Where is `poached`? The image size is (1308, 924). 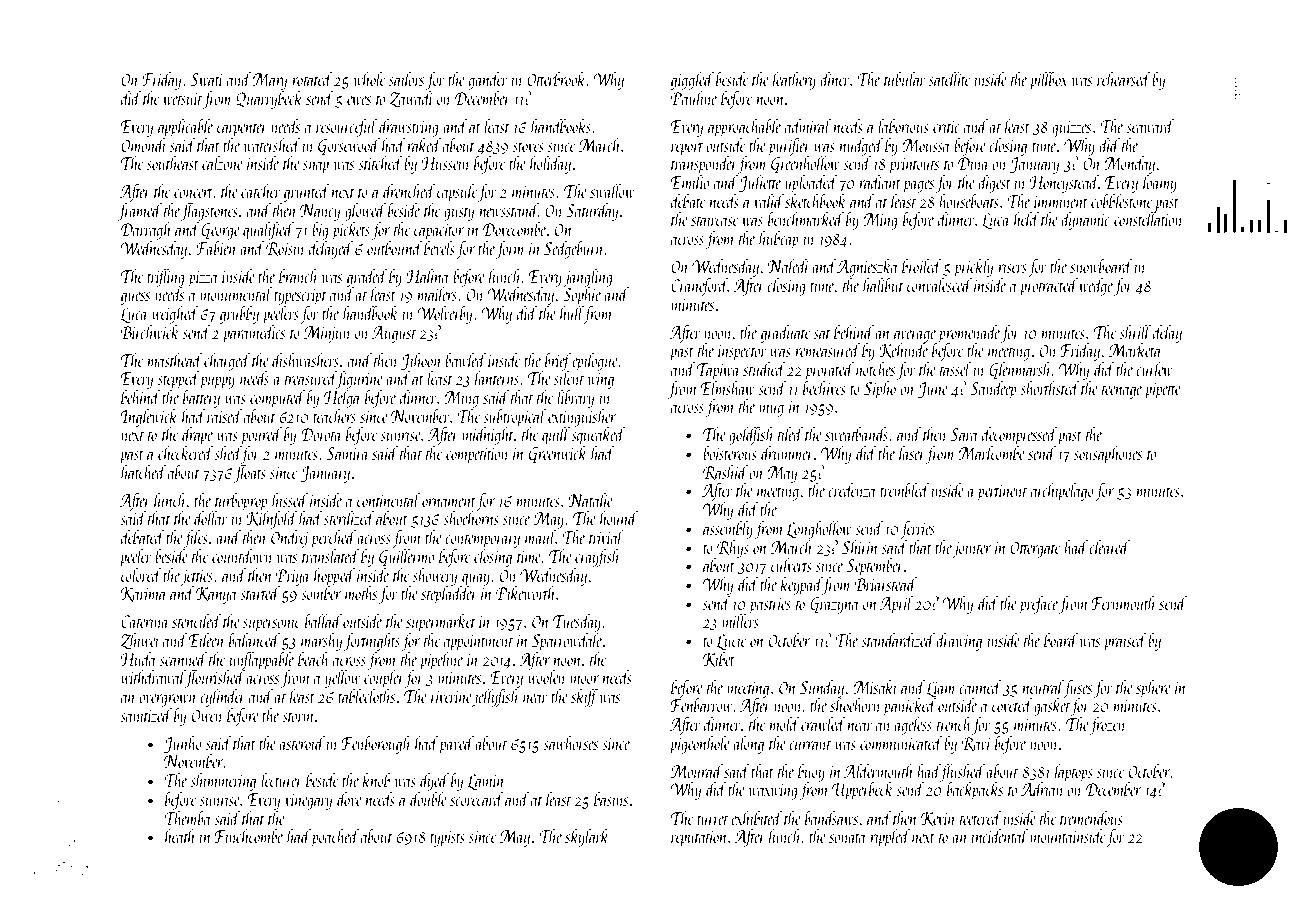
poached is located at coordinates (335, 838).
